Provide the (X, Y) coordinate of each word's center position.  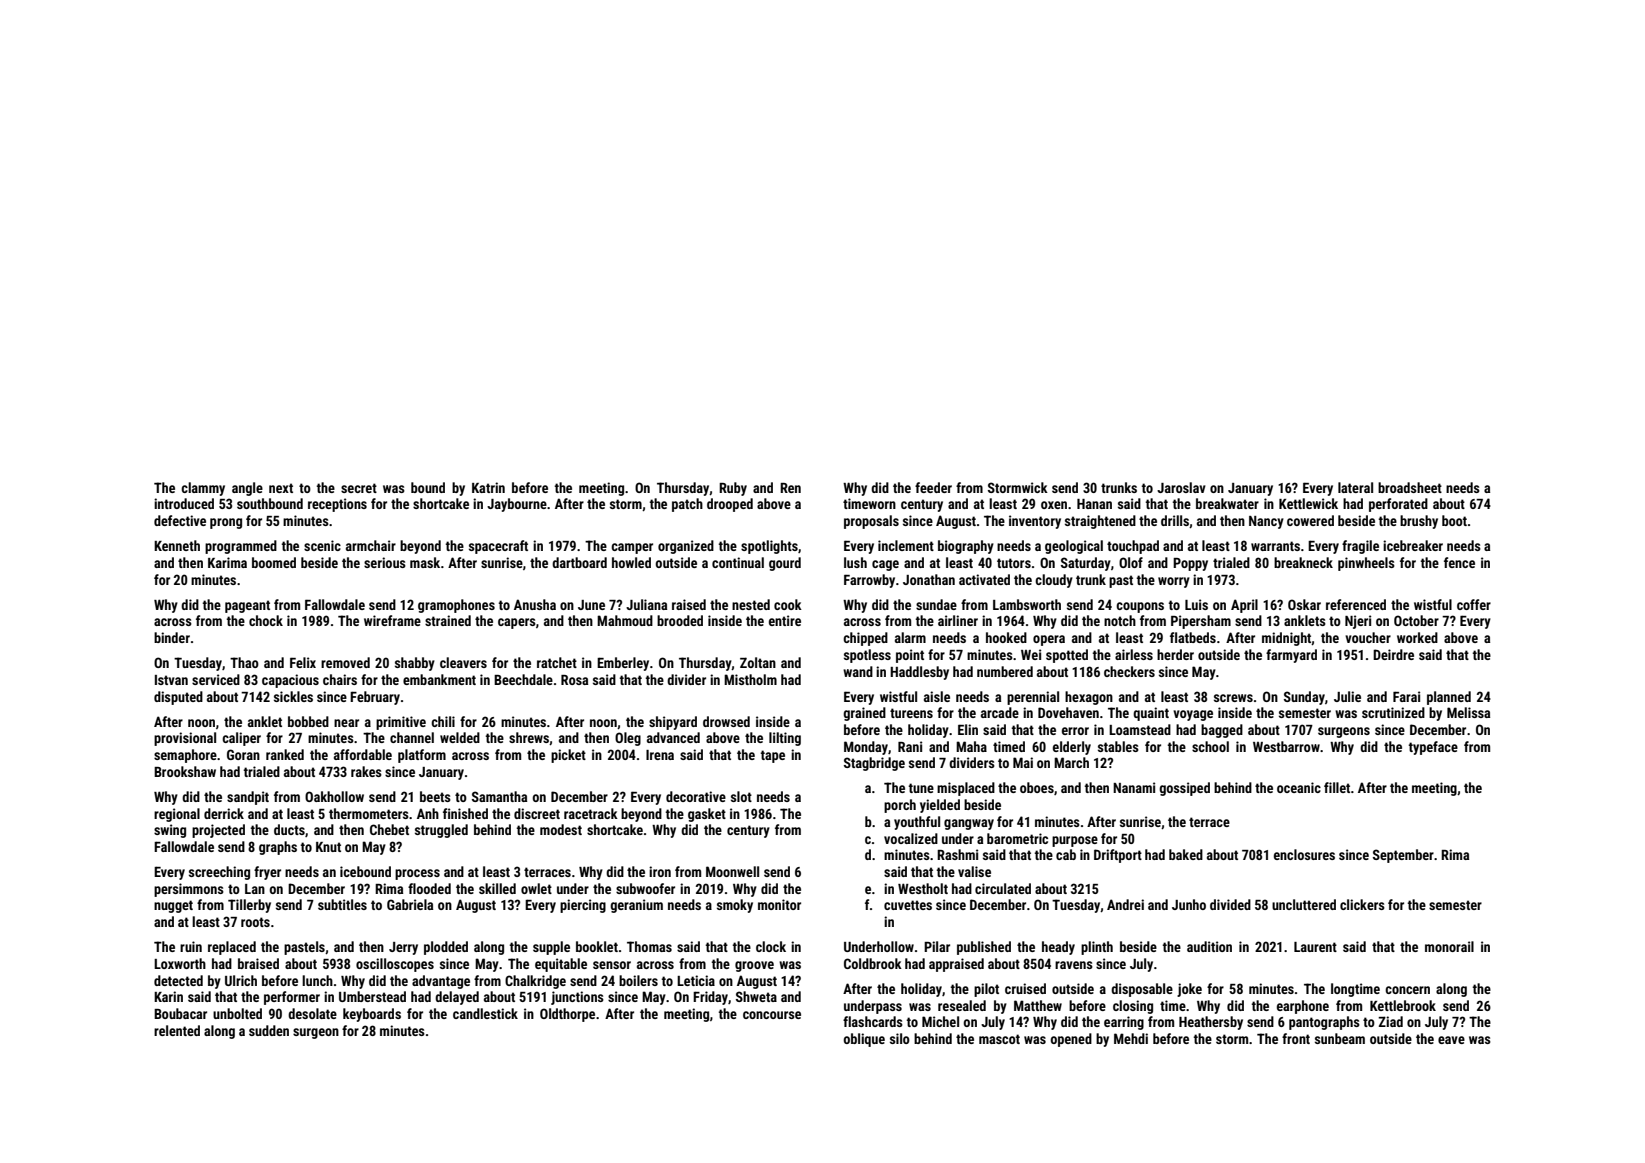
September (1403, 856)
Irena (660, 755)
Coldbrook (873, 963)
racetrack (591, 813)
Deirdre (1393, 654)
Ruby (733, 489)
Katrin (488, 487)
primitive (401, 723)
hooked (1006, 637)
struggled (441, 831)
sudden (269, 1030)
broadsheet (1410, 487)
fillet (1337, 787)
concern (1407, 990)
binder (172, 637)
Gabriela (410, 904)
